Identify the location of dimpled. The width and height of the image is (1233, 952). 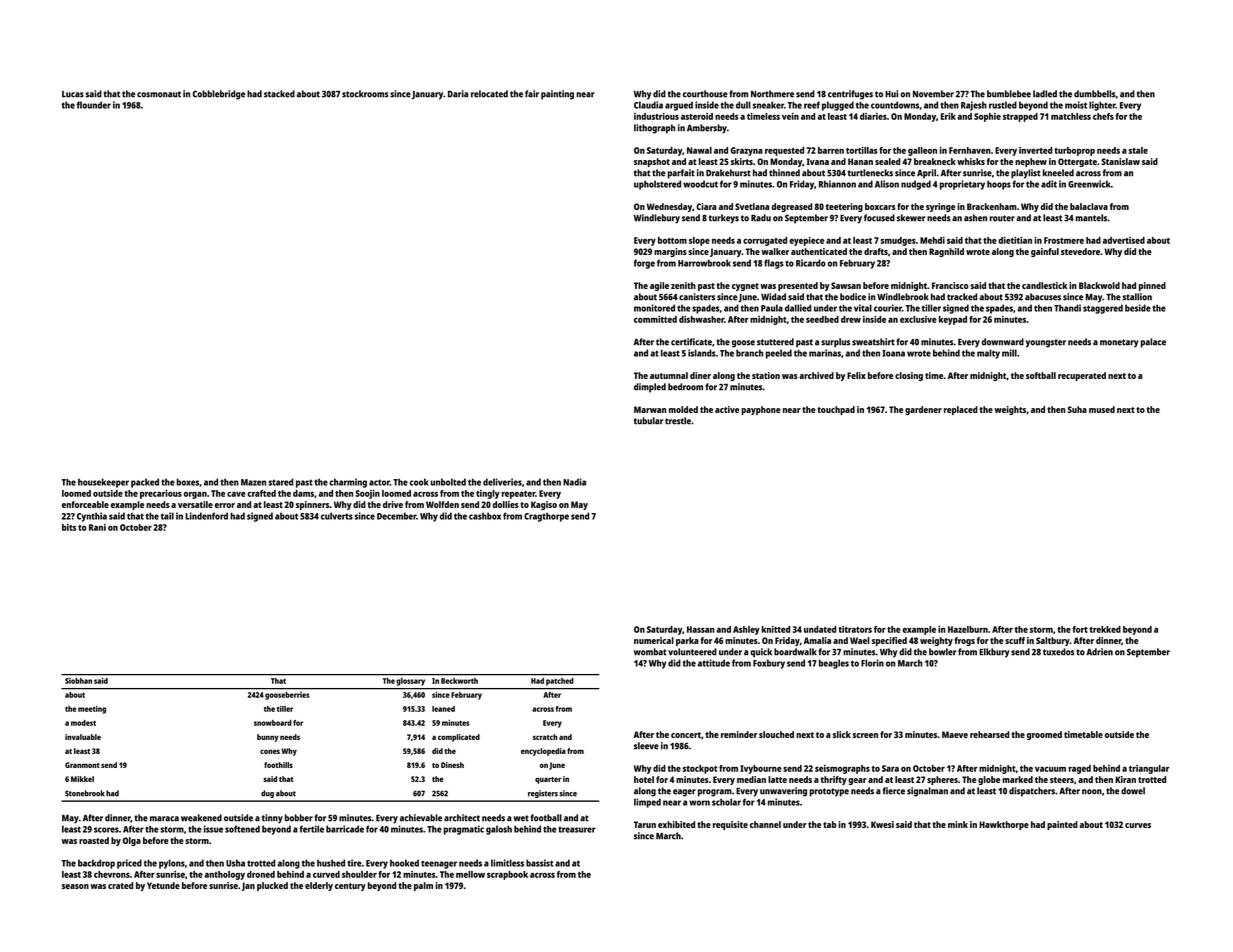
(650, 388).
